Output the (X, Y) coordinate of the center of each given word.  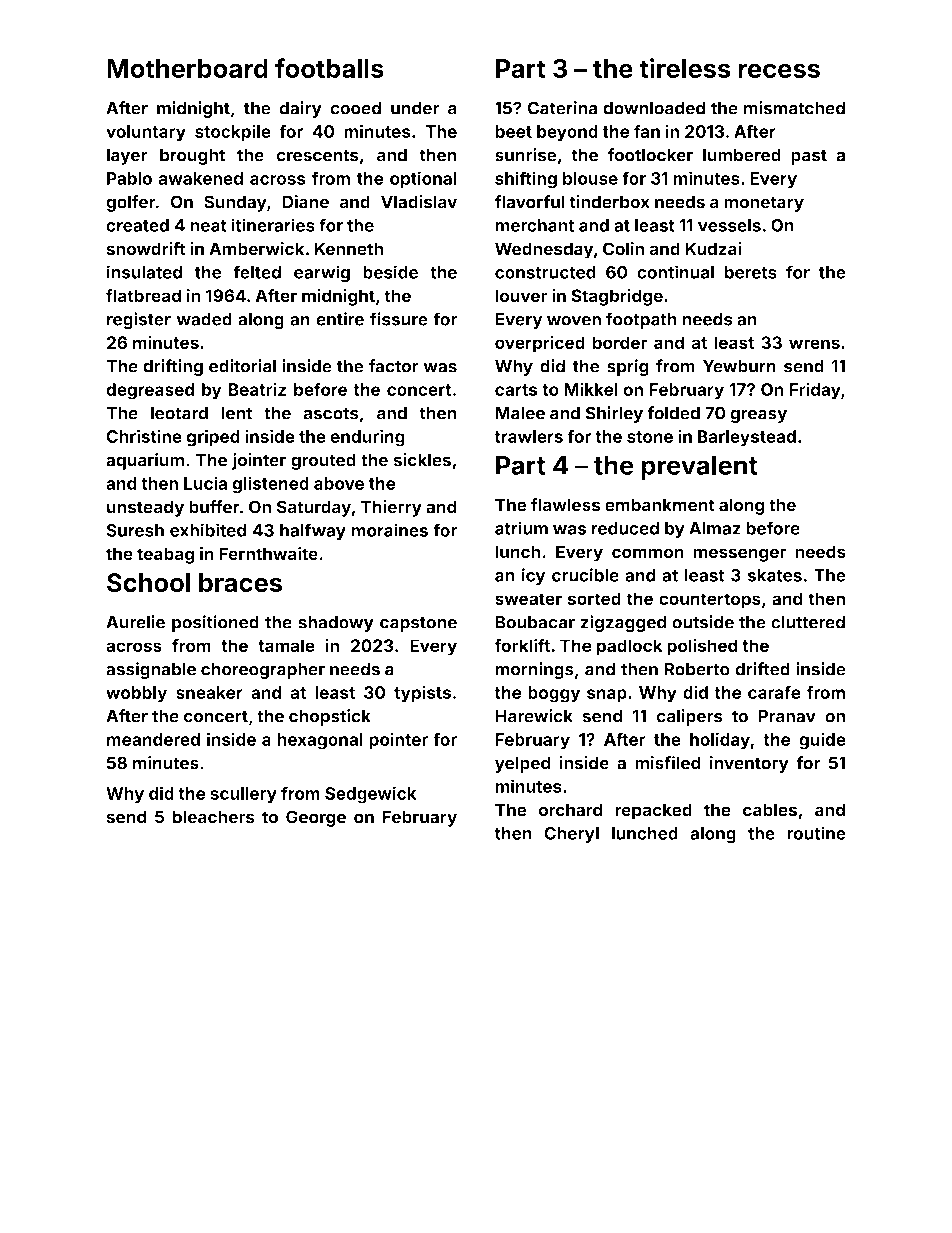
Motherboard (187, 68)
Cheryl (571, 835)
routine (816, 833)
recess (779, 70)
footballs (329, 68)
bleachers (214, 817)
